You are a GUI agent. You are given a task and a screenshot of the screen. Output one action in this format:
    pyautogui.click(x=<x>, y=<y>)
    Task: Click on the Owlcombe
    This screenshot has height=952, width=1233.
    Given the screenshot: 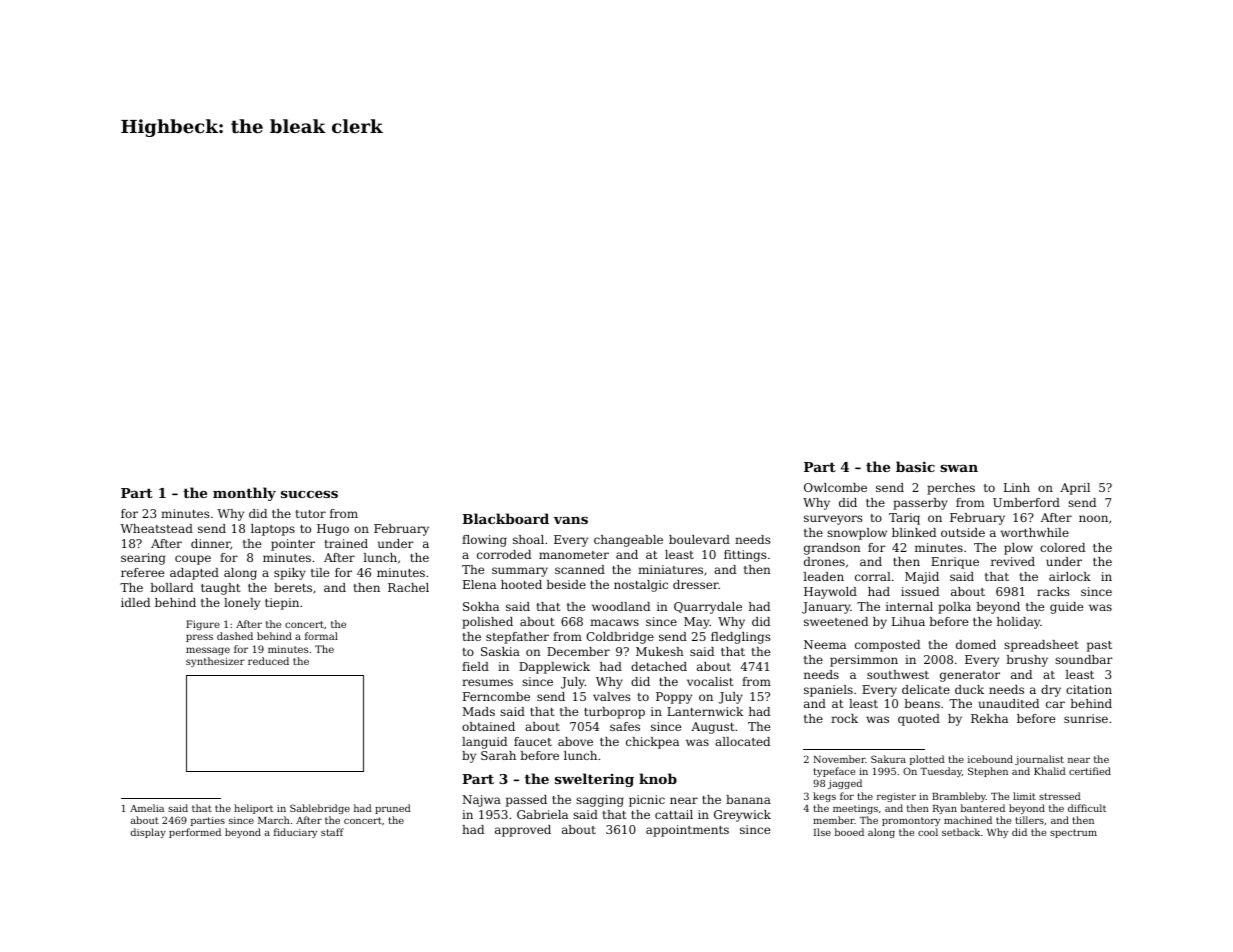 What is the action you would take?
    pyautogui.click(x=835, y=487)
